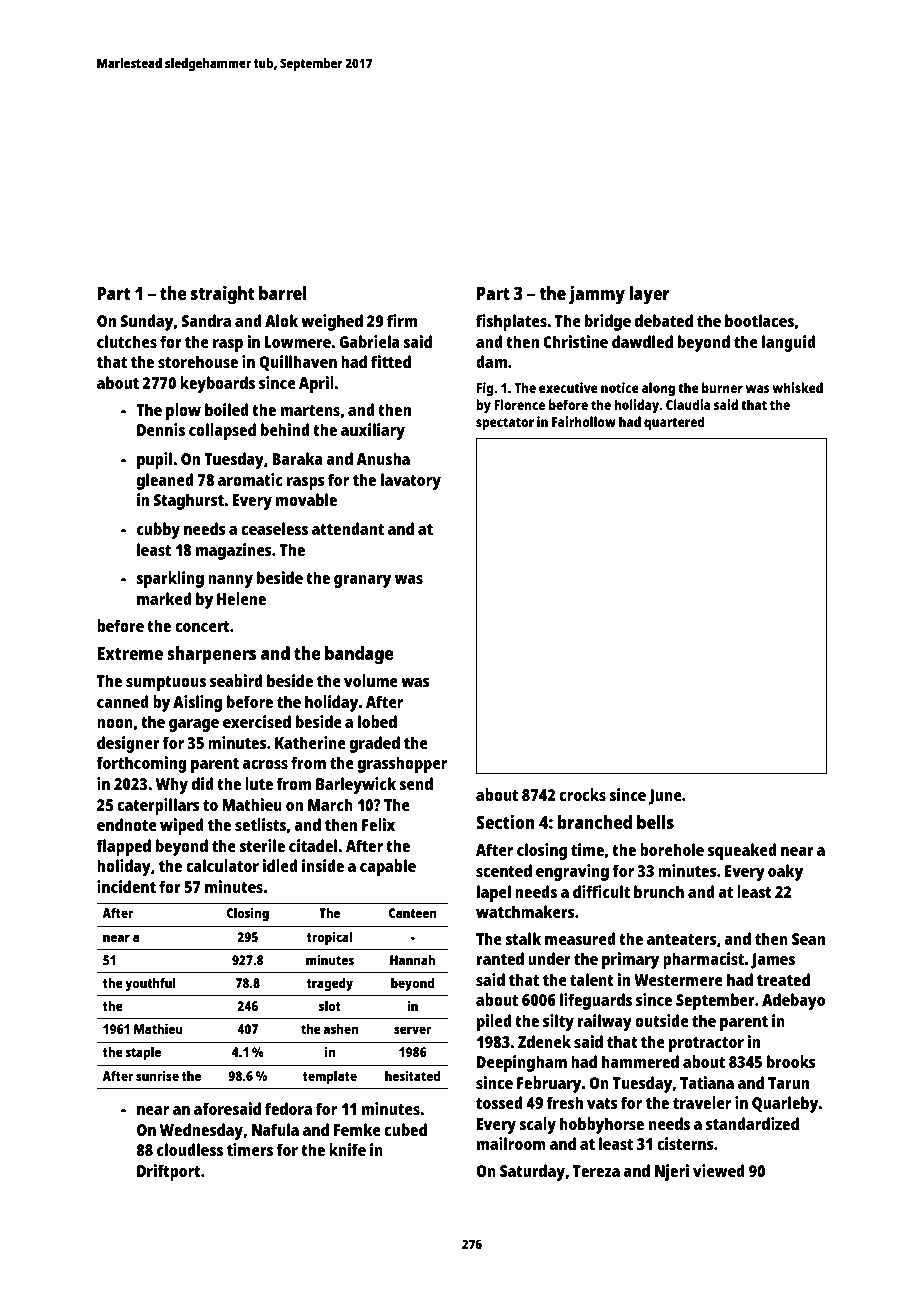 The height and width of the screenshot is (1308, 924). Describe the element at coordinates (511, 322) in the screenshot. I see `fishplates` at that location.
